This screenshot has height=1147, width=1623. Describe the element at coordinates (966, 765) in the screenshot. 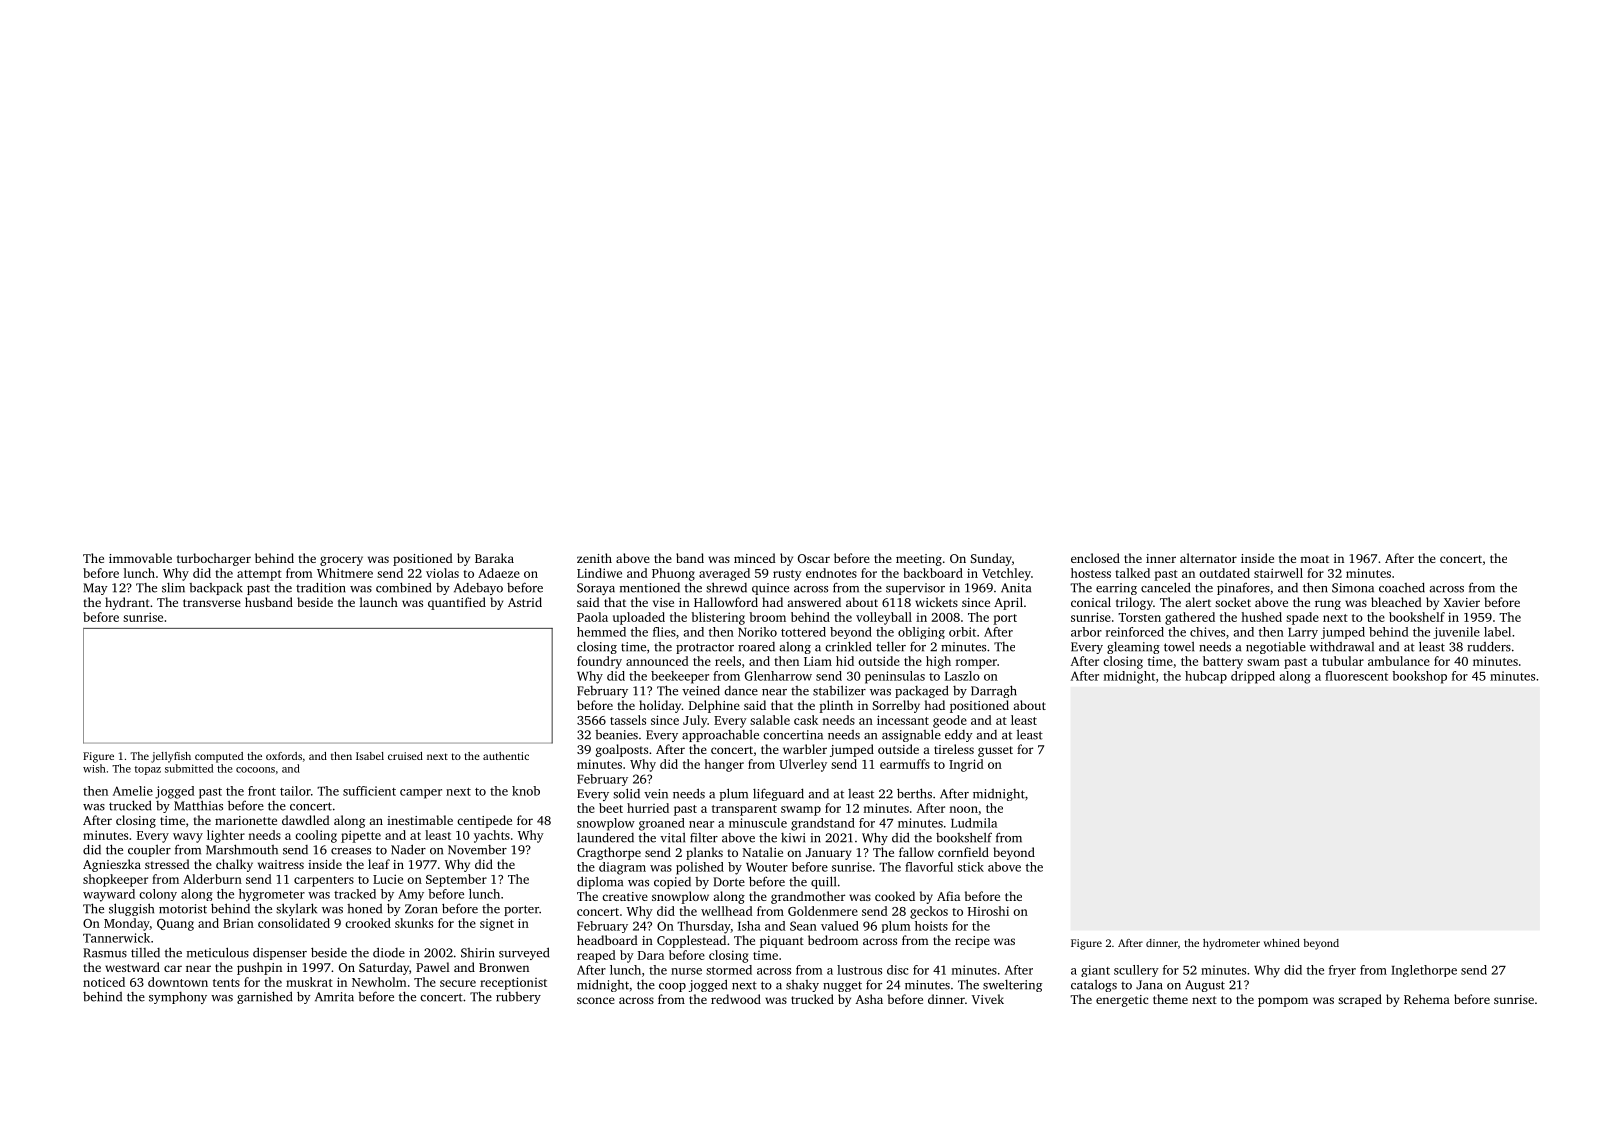

I see `Ingrid` at that location.
